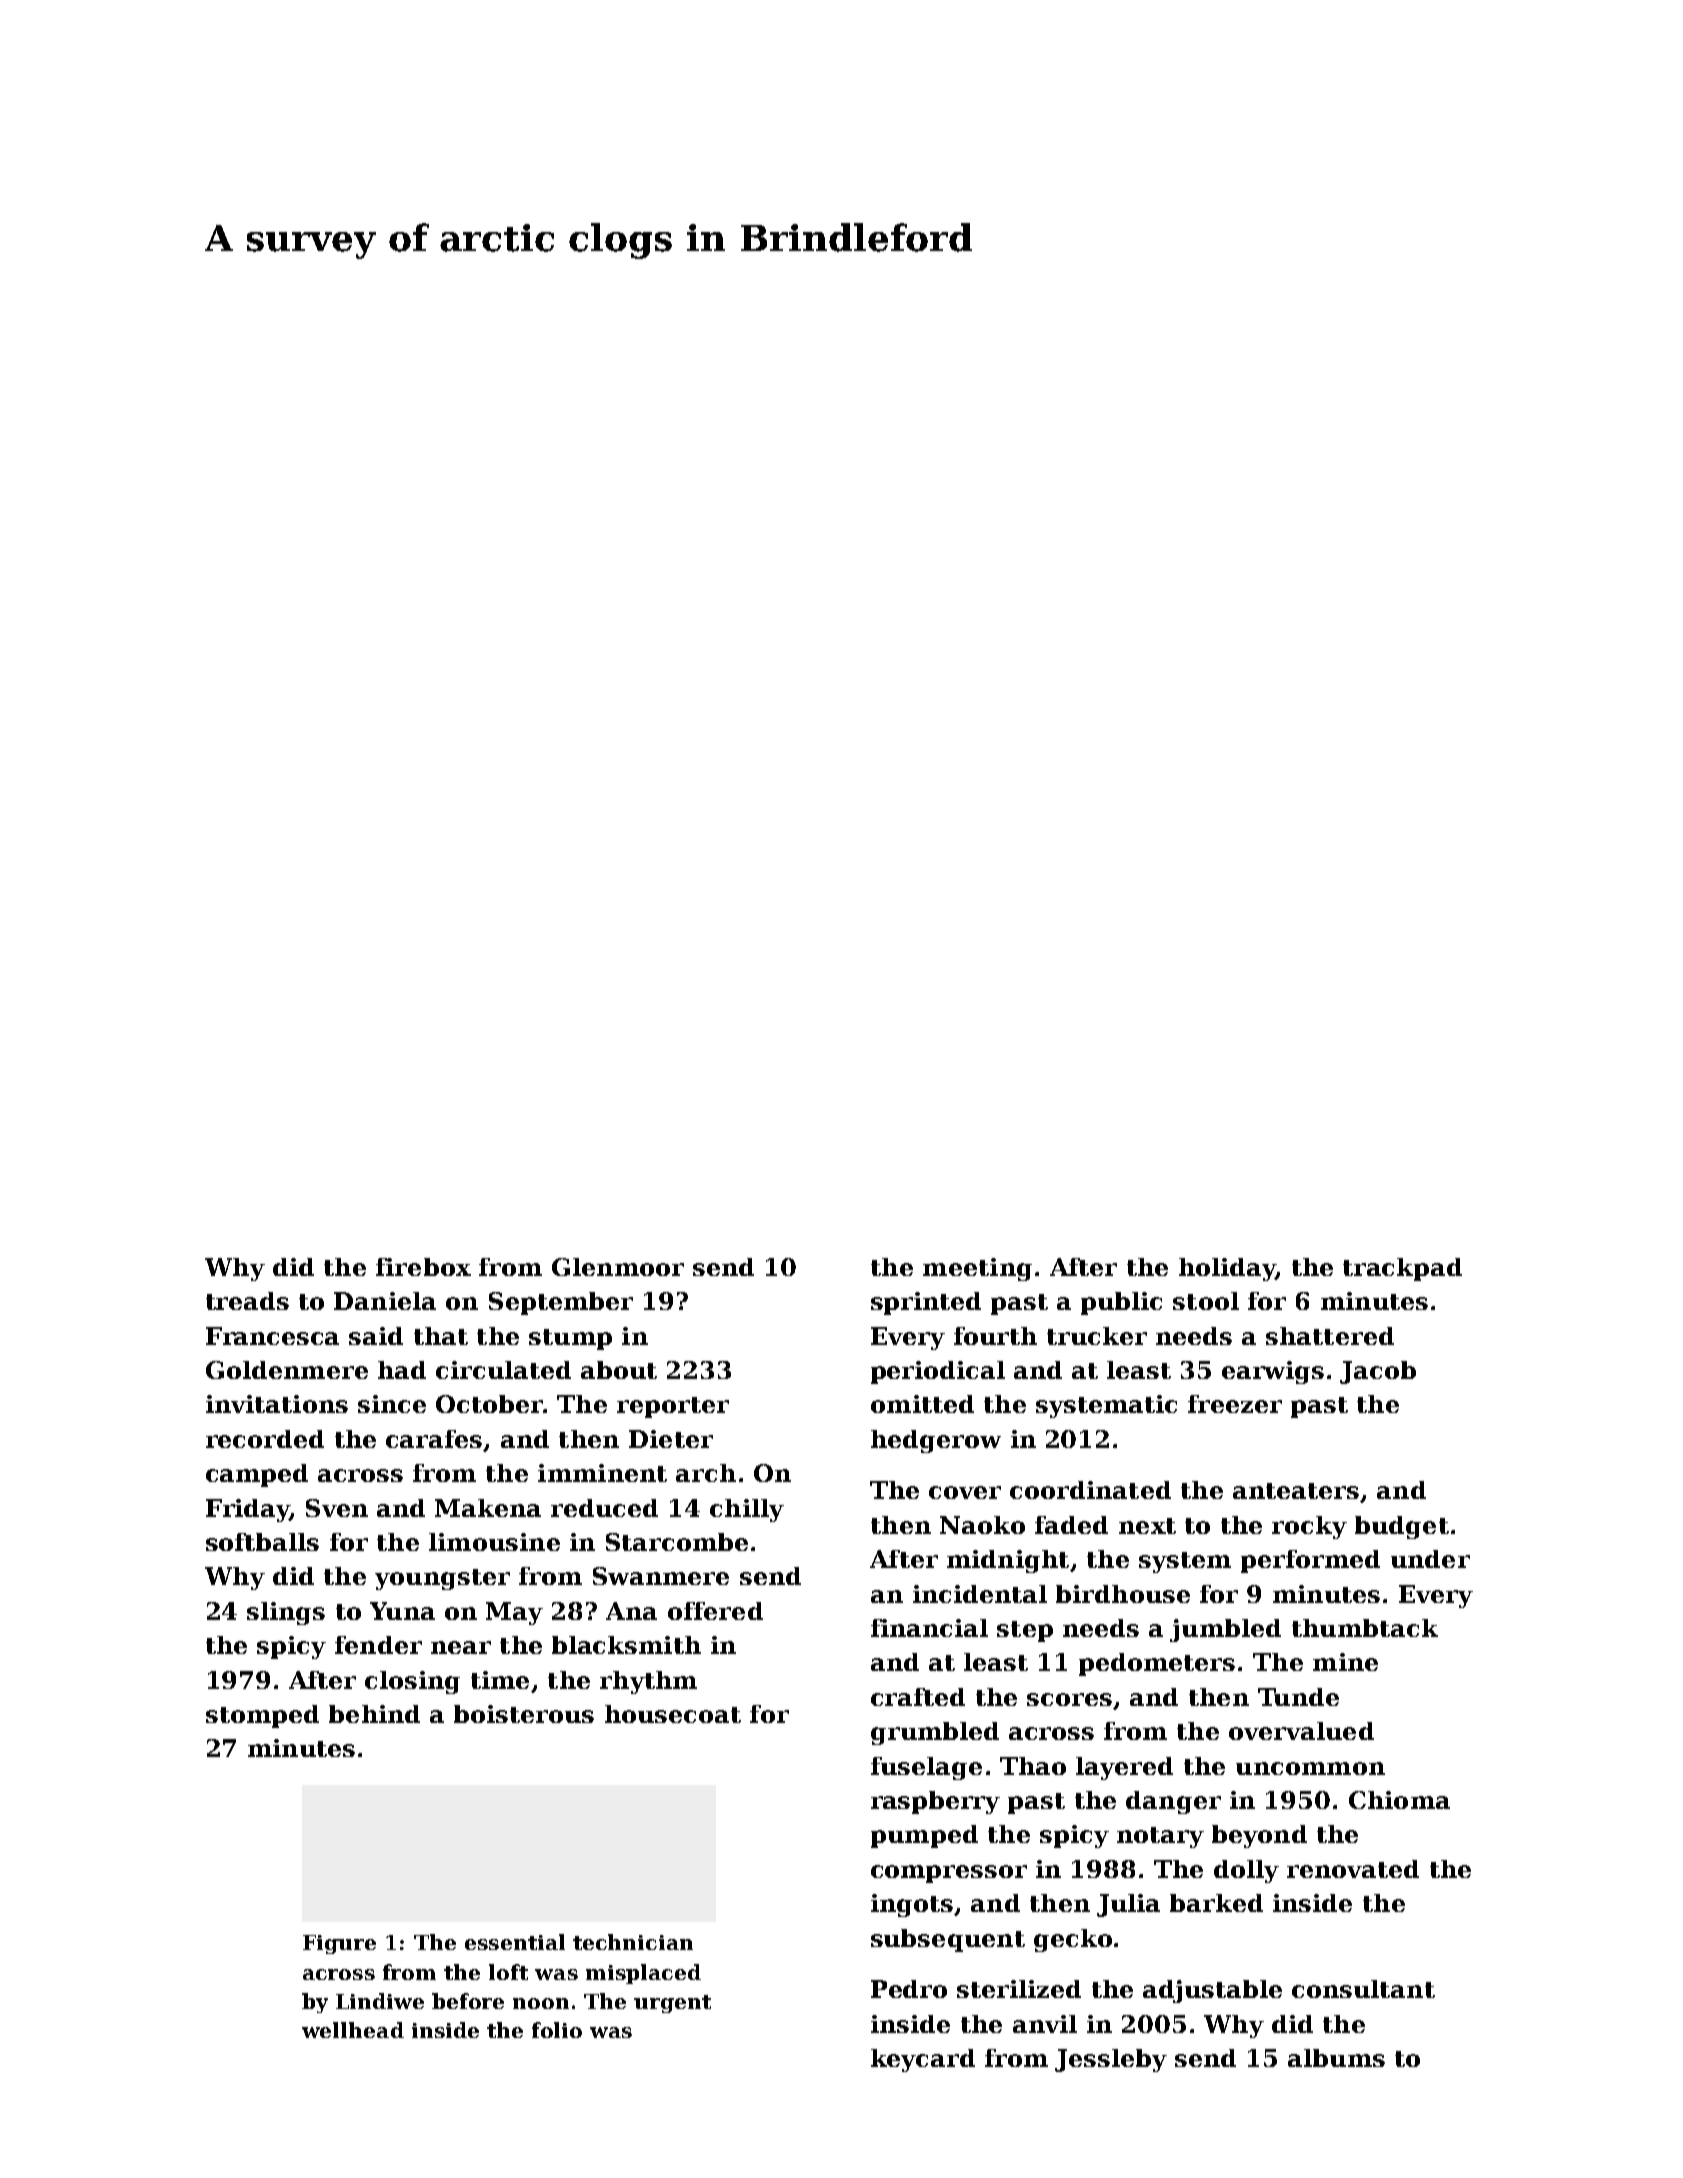 The image size is (1683, 2178). Describe the element at coordinates (926, 1303) in the screenshot. I see `sprinted` at that location.
